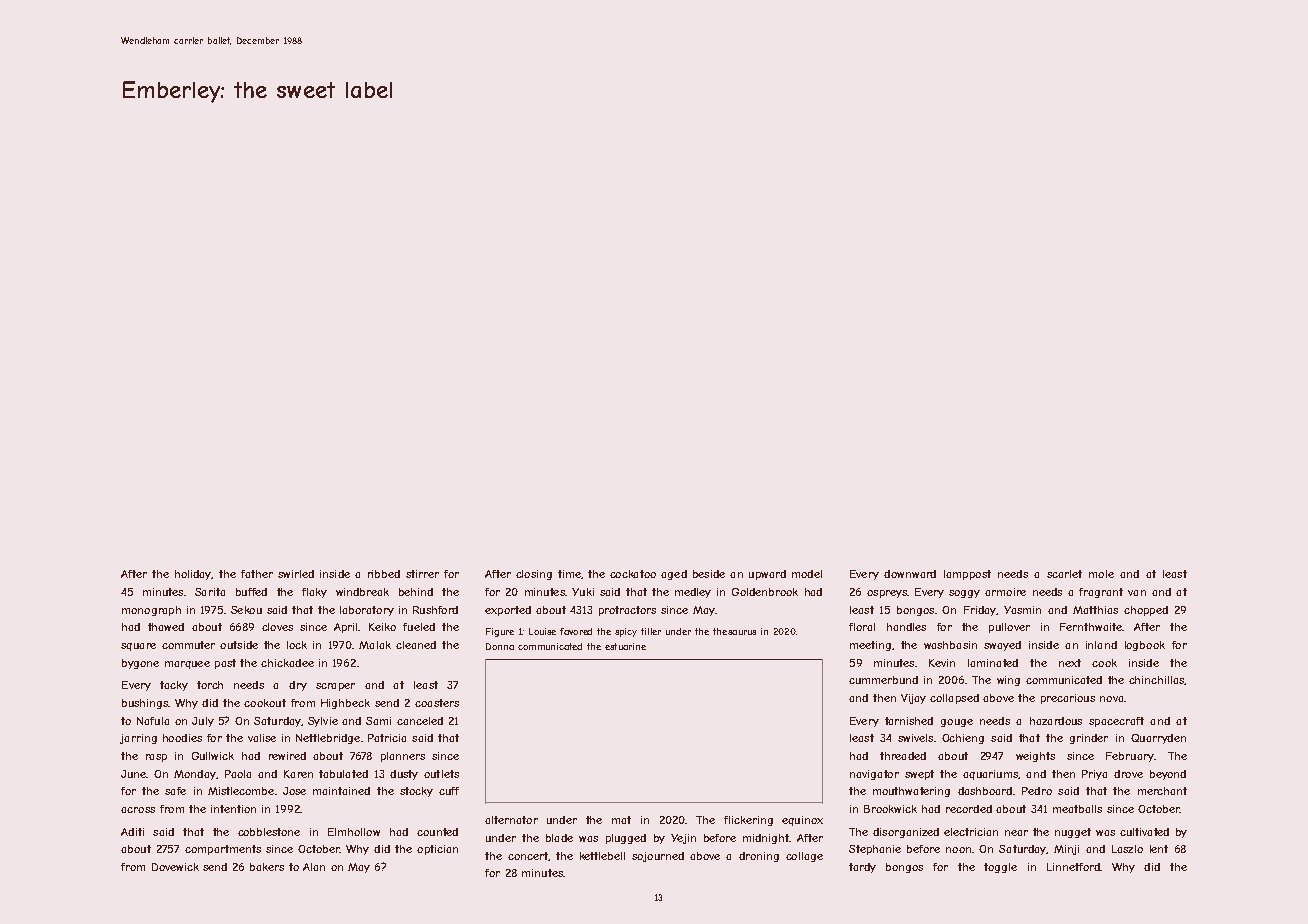 Image resolution: width=1308 pixels, height=924 pixels. What do you see at coordinates (314, 867) in the screenshot?
I see `Alan` at bounding box center [314, 867].
